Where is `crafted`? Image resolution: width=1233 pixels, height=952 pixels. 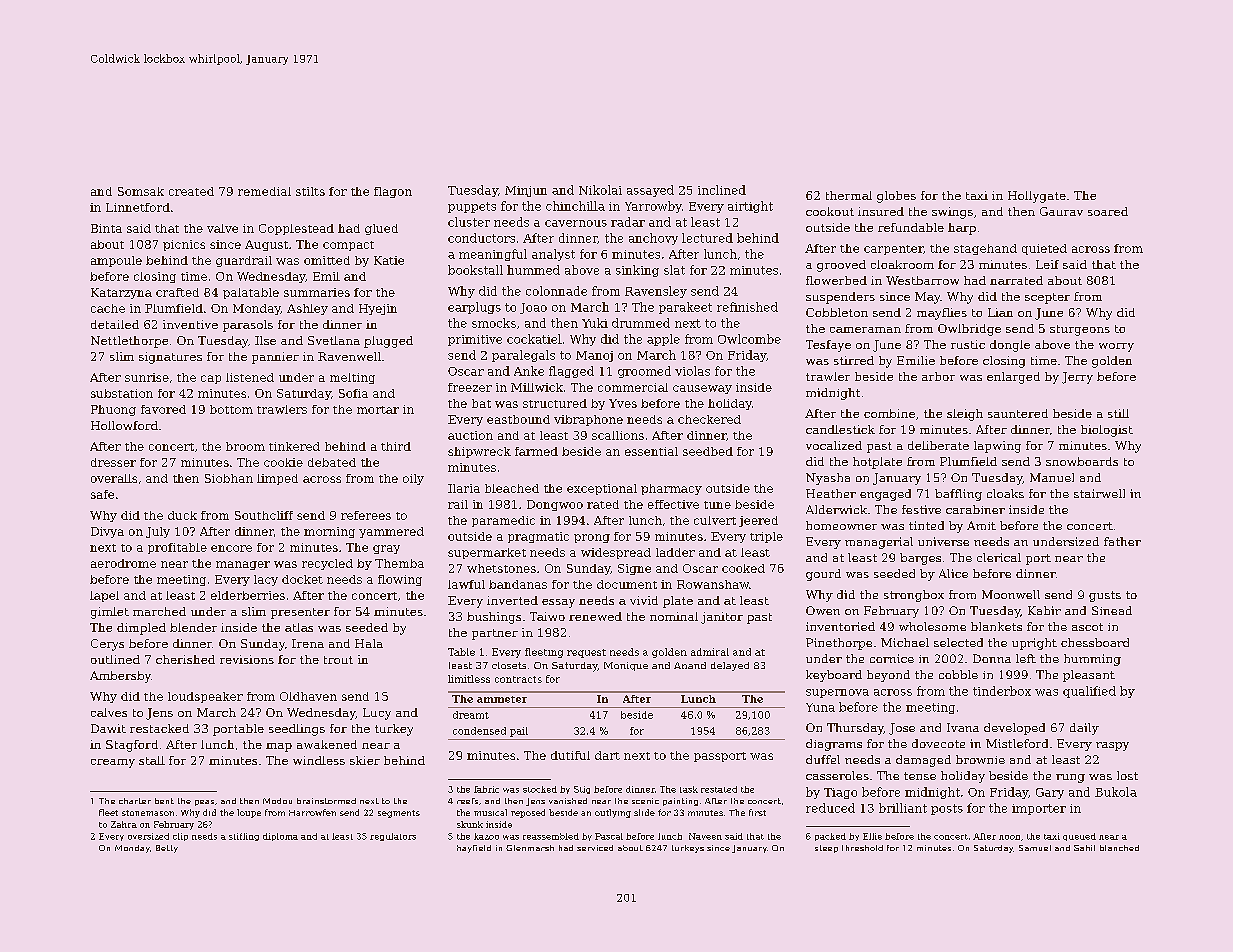
crafted is located at coordinates (177, 292).
